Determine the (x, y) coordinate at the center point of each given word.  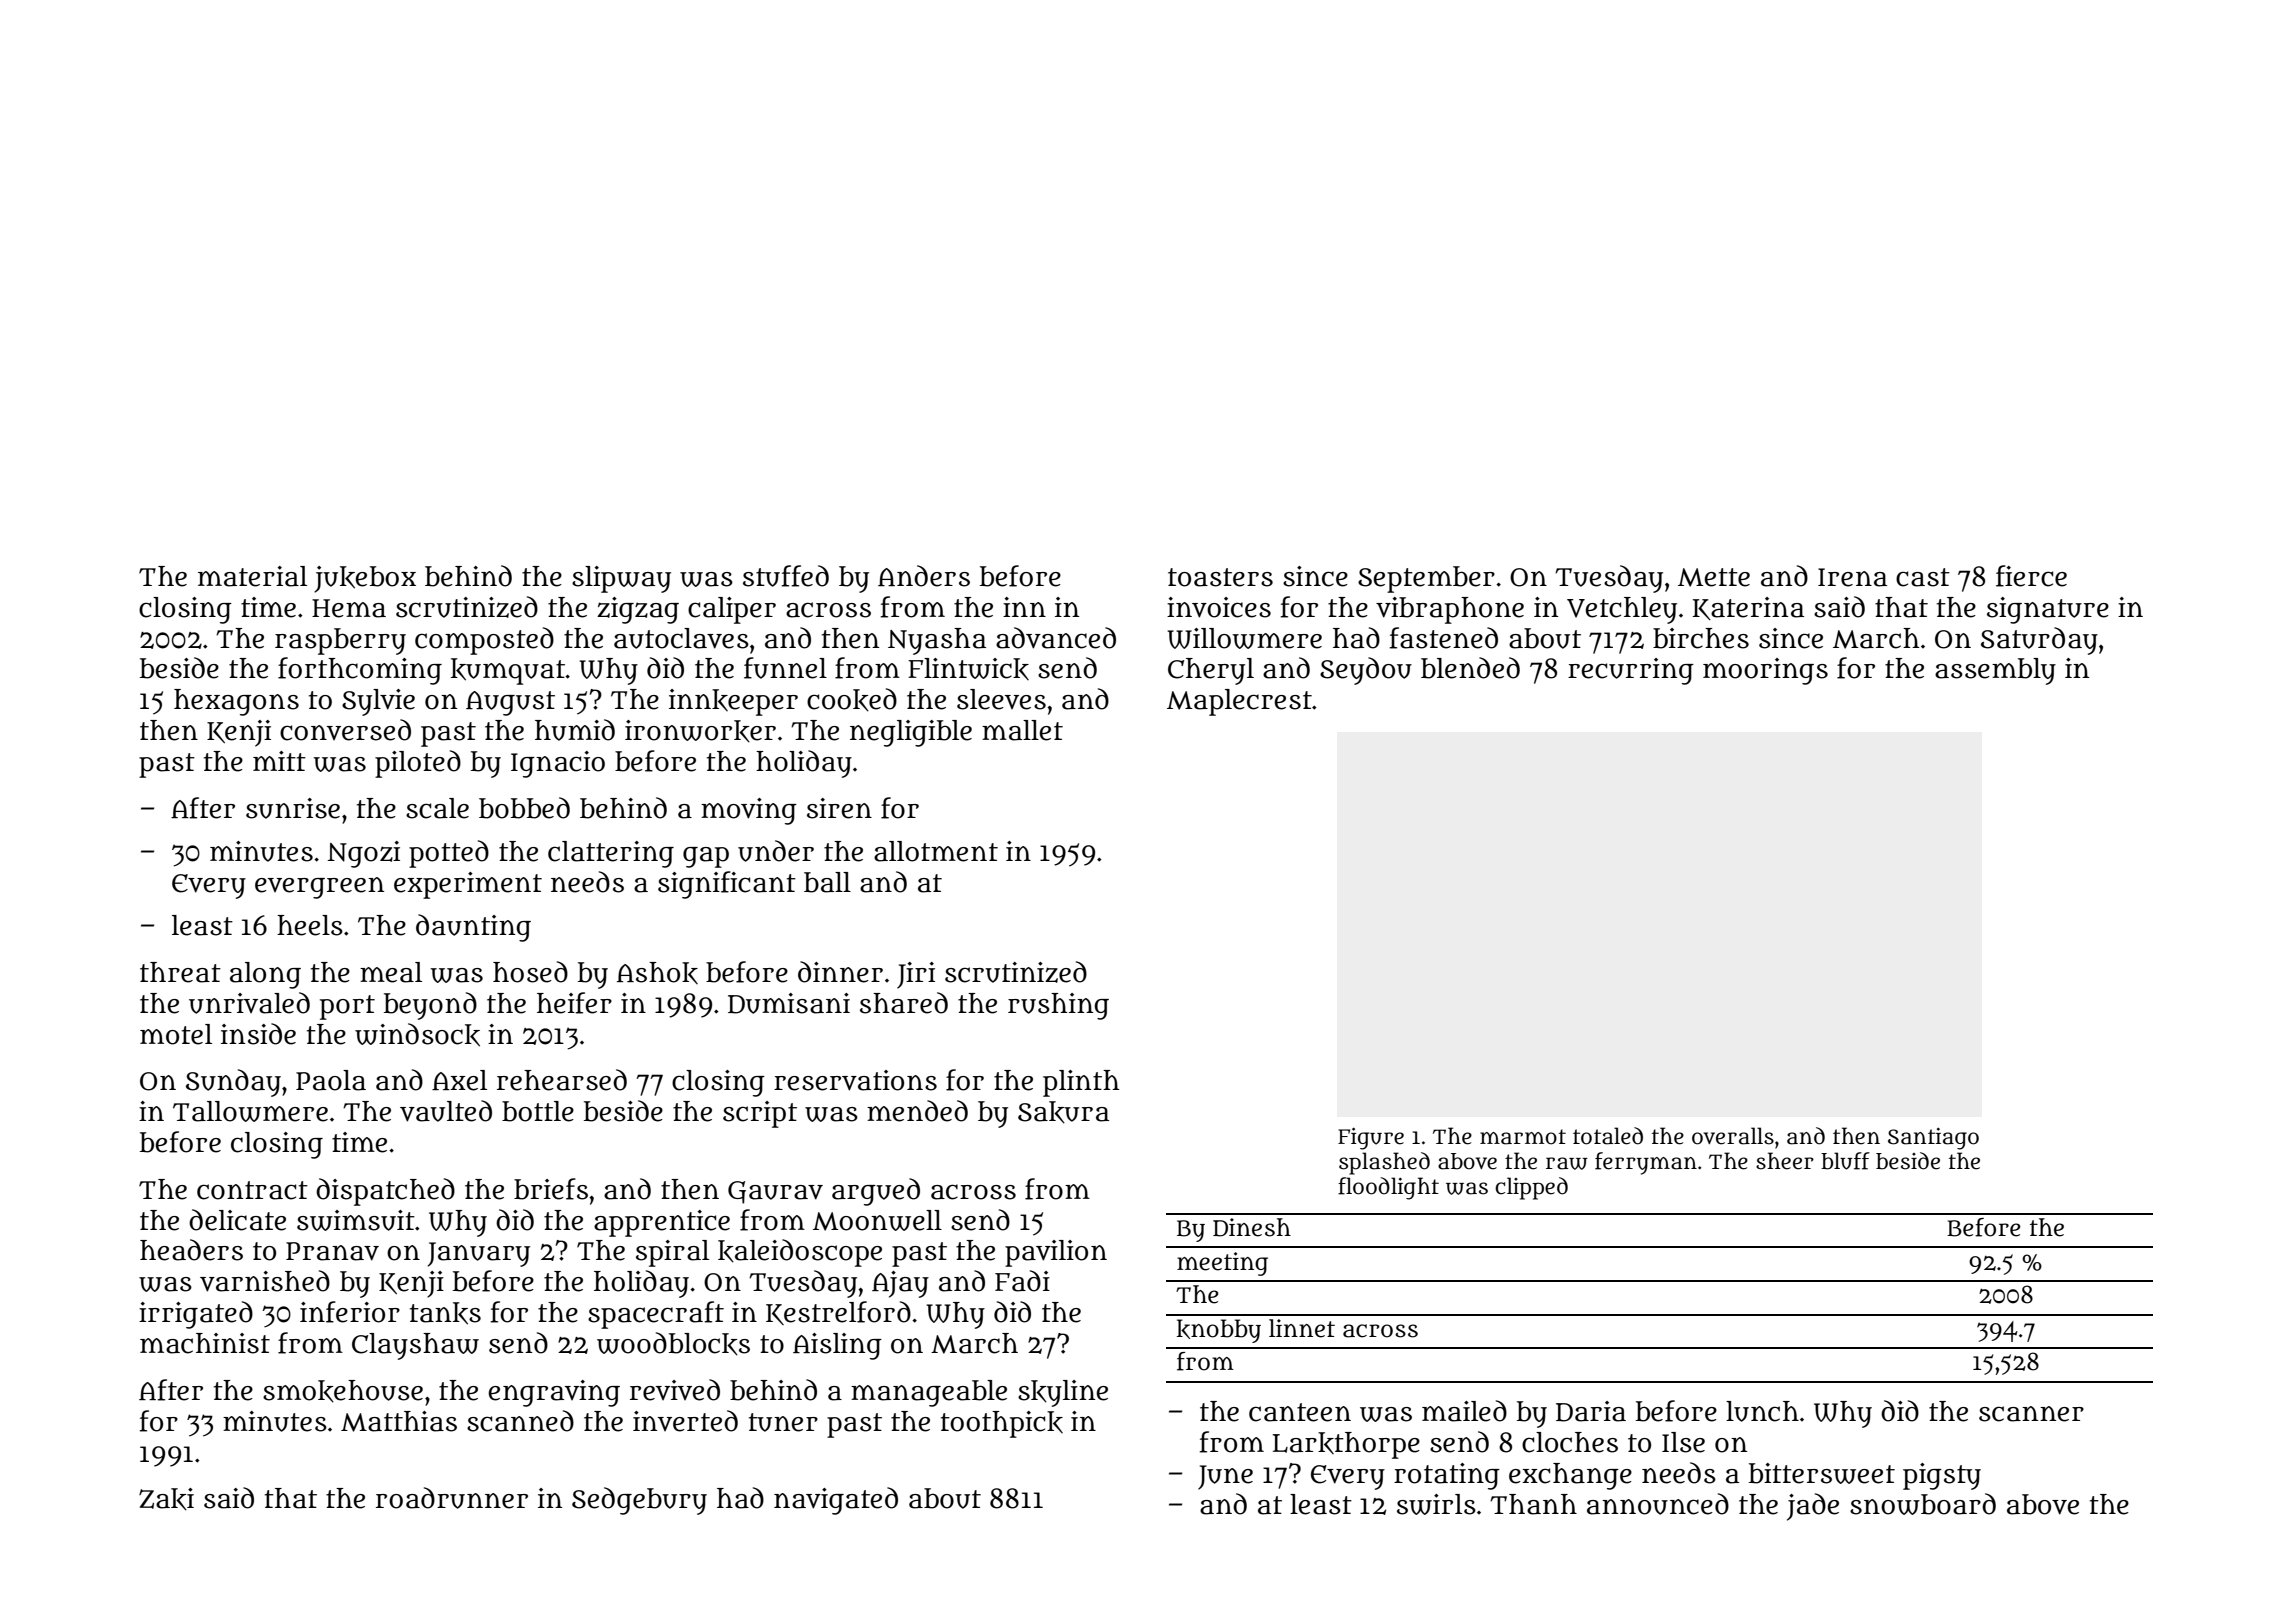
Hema (349, 608)
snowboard (1923, 1504)
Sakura (1063, 1112)
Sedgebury (639, 1501)
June (1225, 1477)
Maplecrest (1239, 702)
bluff (1845, 1161)
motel (176, 1034)
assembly (1995, 671)
